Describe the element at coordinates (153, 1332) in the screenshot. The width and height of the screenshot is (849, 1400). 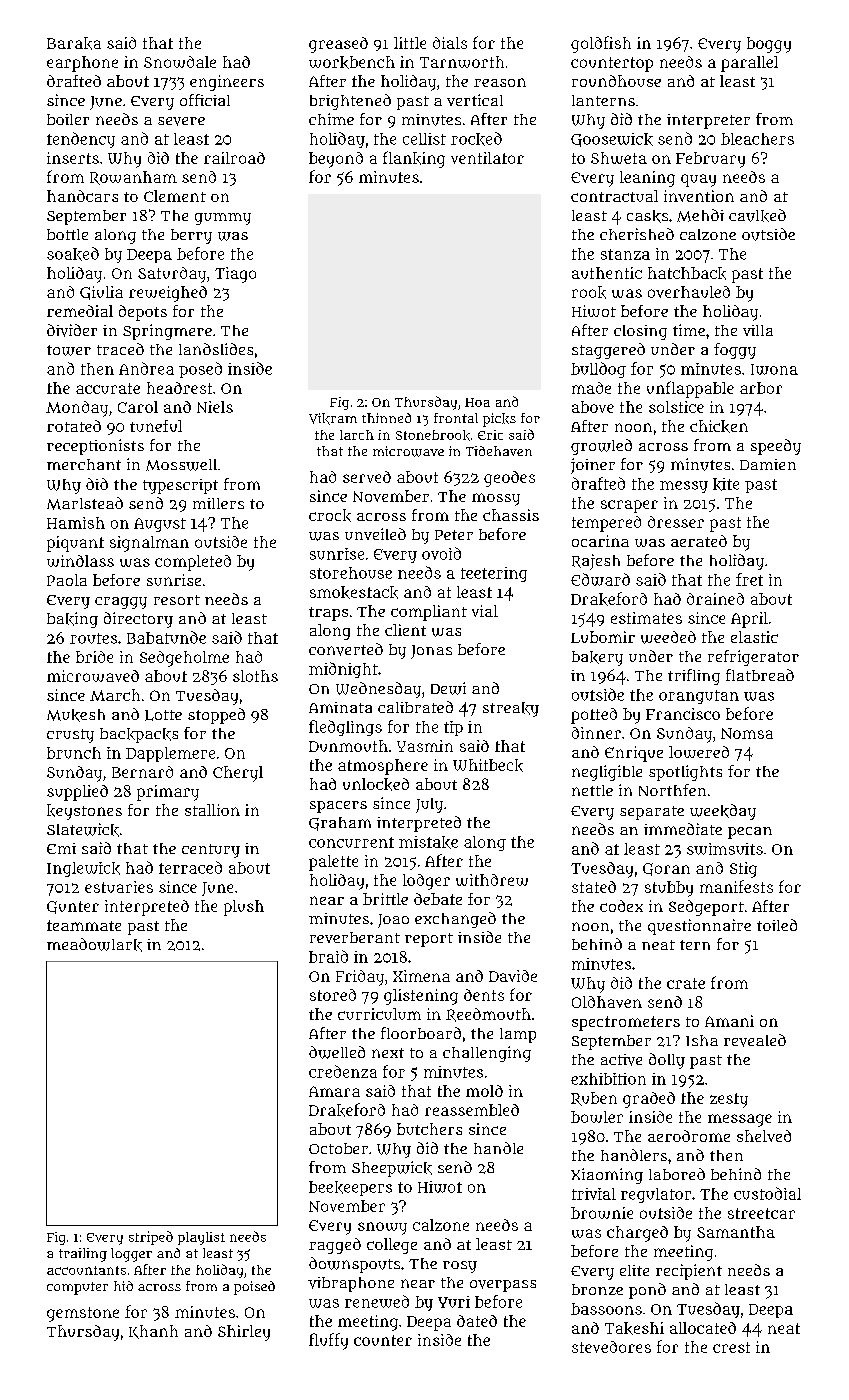
I see `Khanh` at that location.
